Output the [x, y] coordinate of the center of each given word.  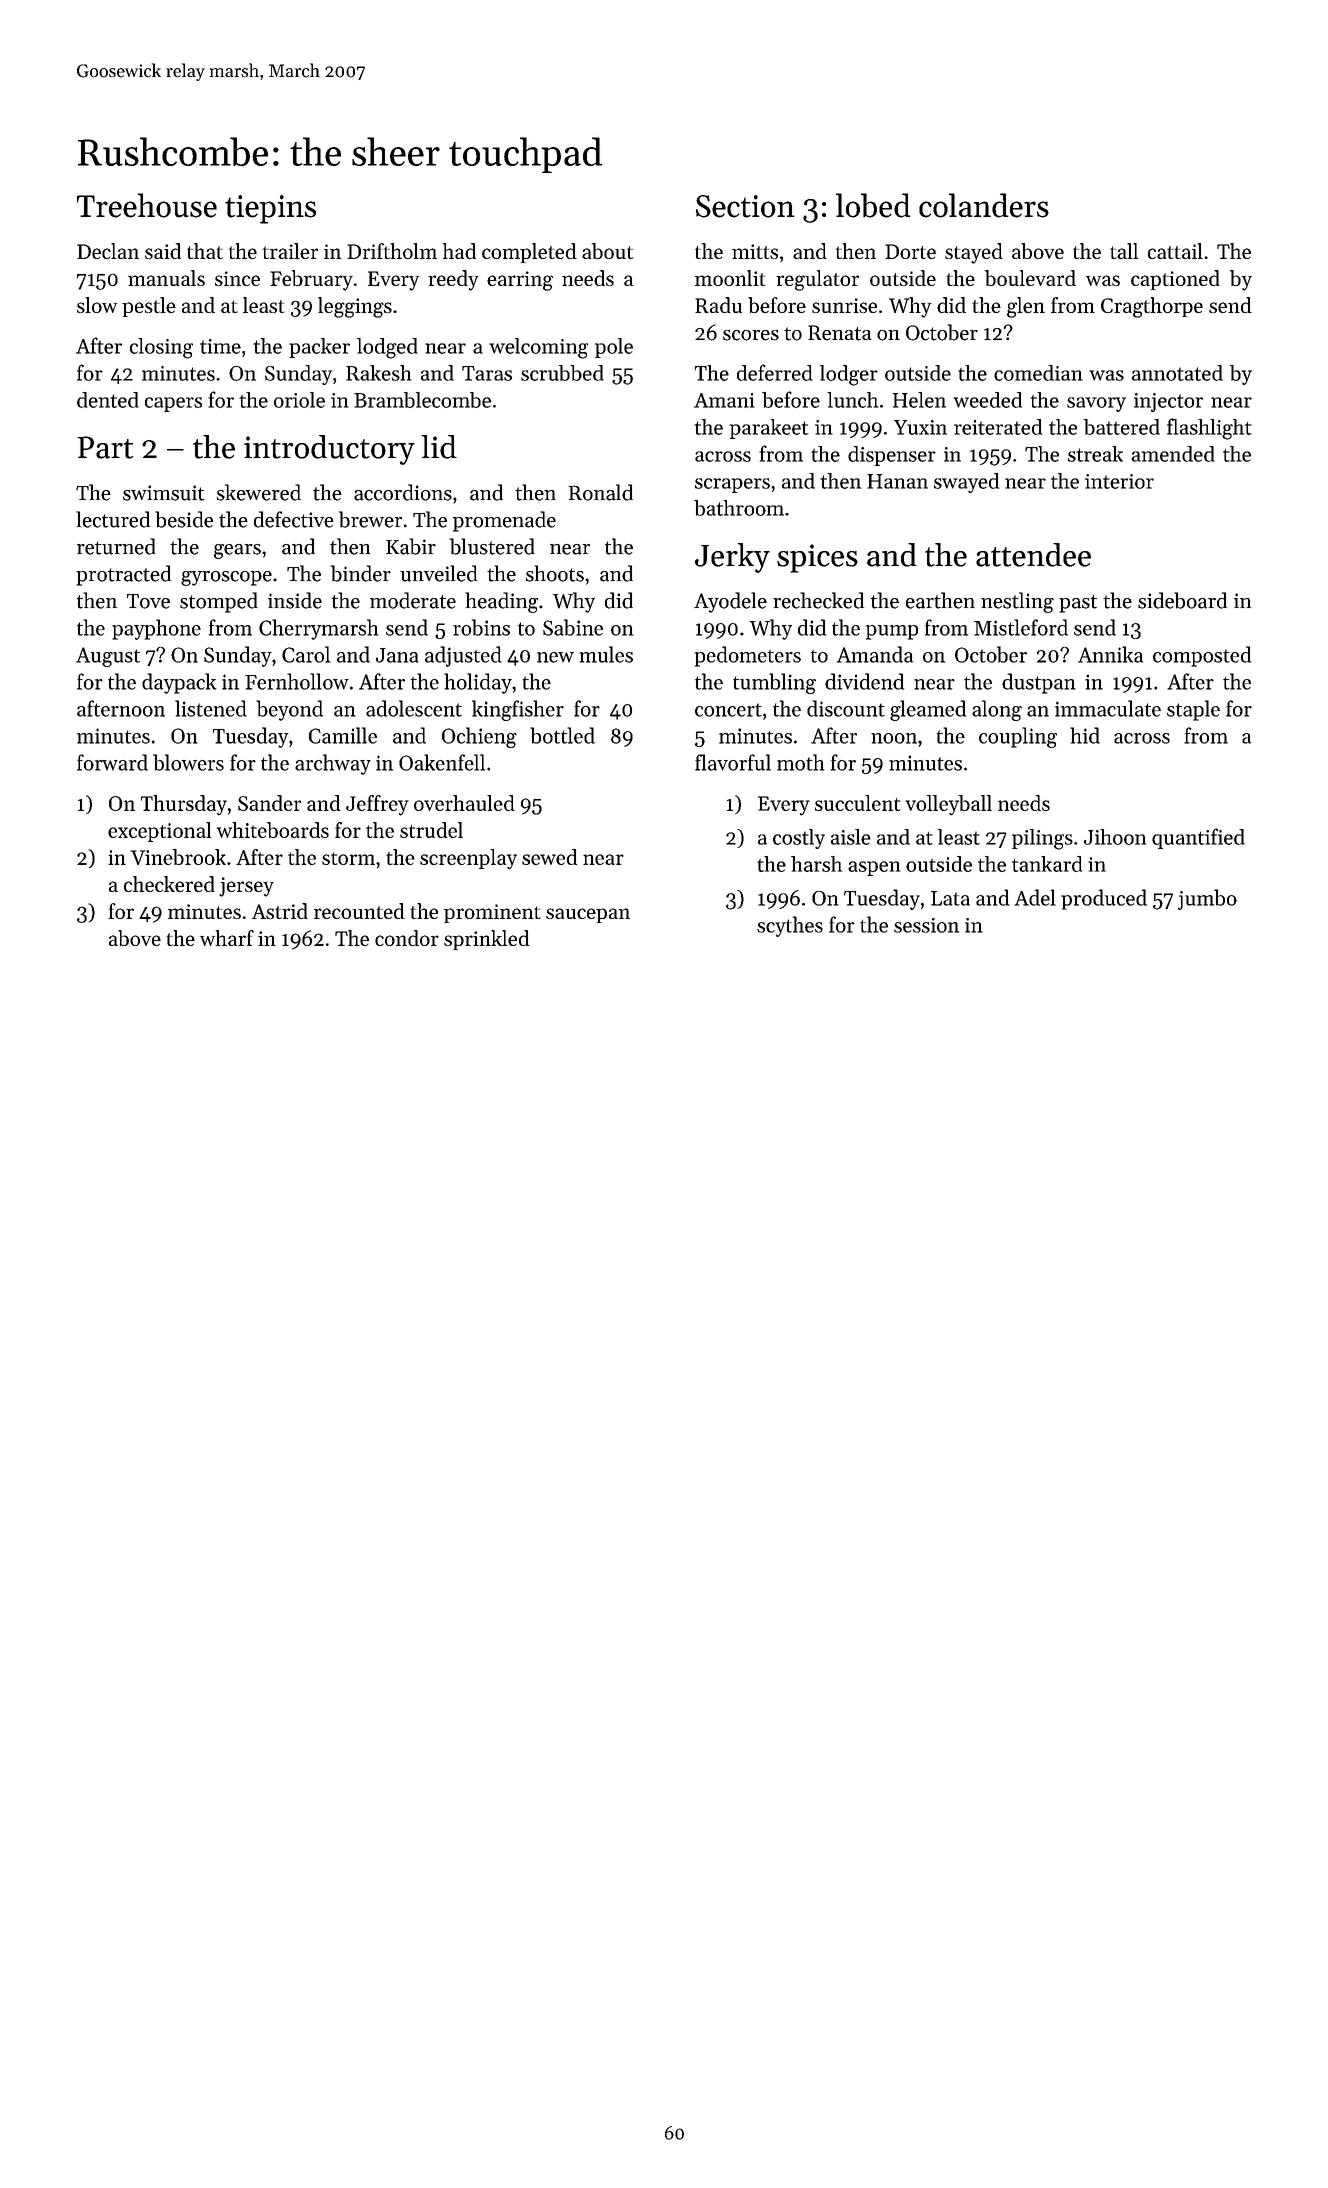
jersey [246, 887]
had [459, 251]
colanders [984, 205]
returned [116, 546]
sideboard [1182, 600]
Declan [108, 251]
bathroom [739, 508]
